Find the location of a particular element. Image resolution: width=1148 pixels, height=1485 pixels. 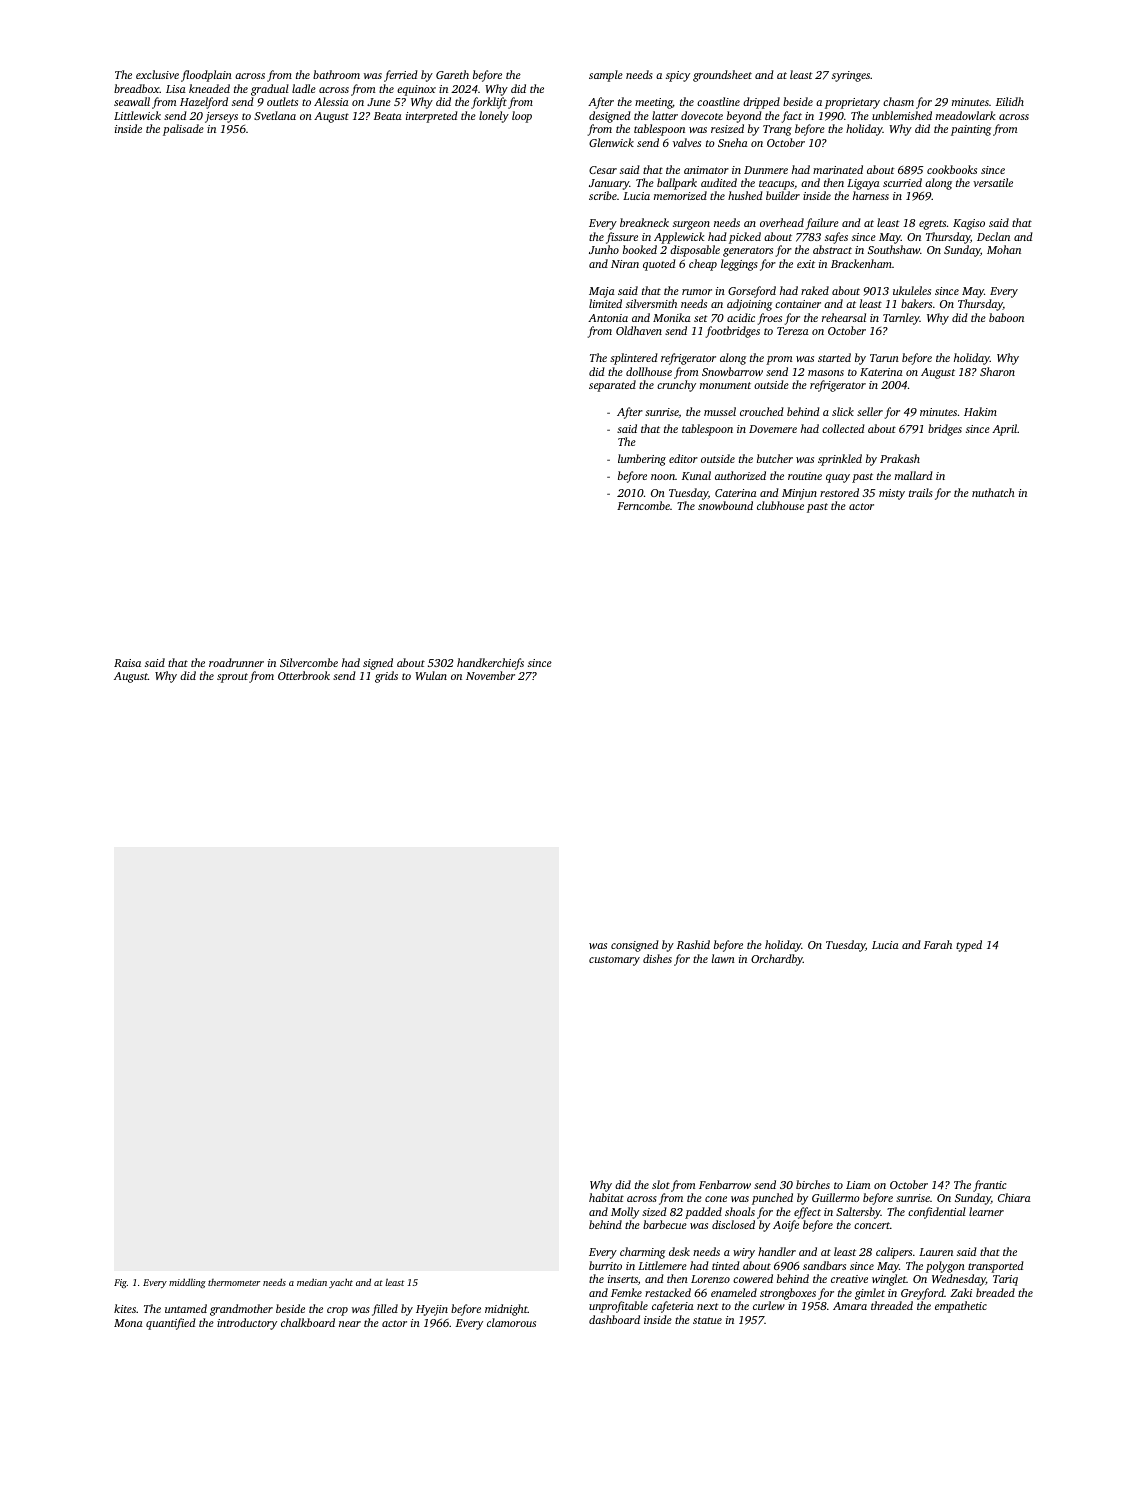

Mohan is located at coordinates (1004, 249).
